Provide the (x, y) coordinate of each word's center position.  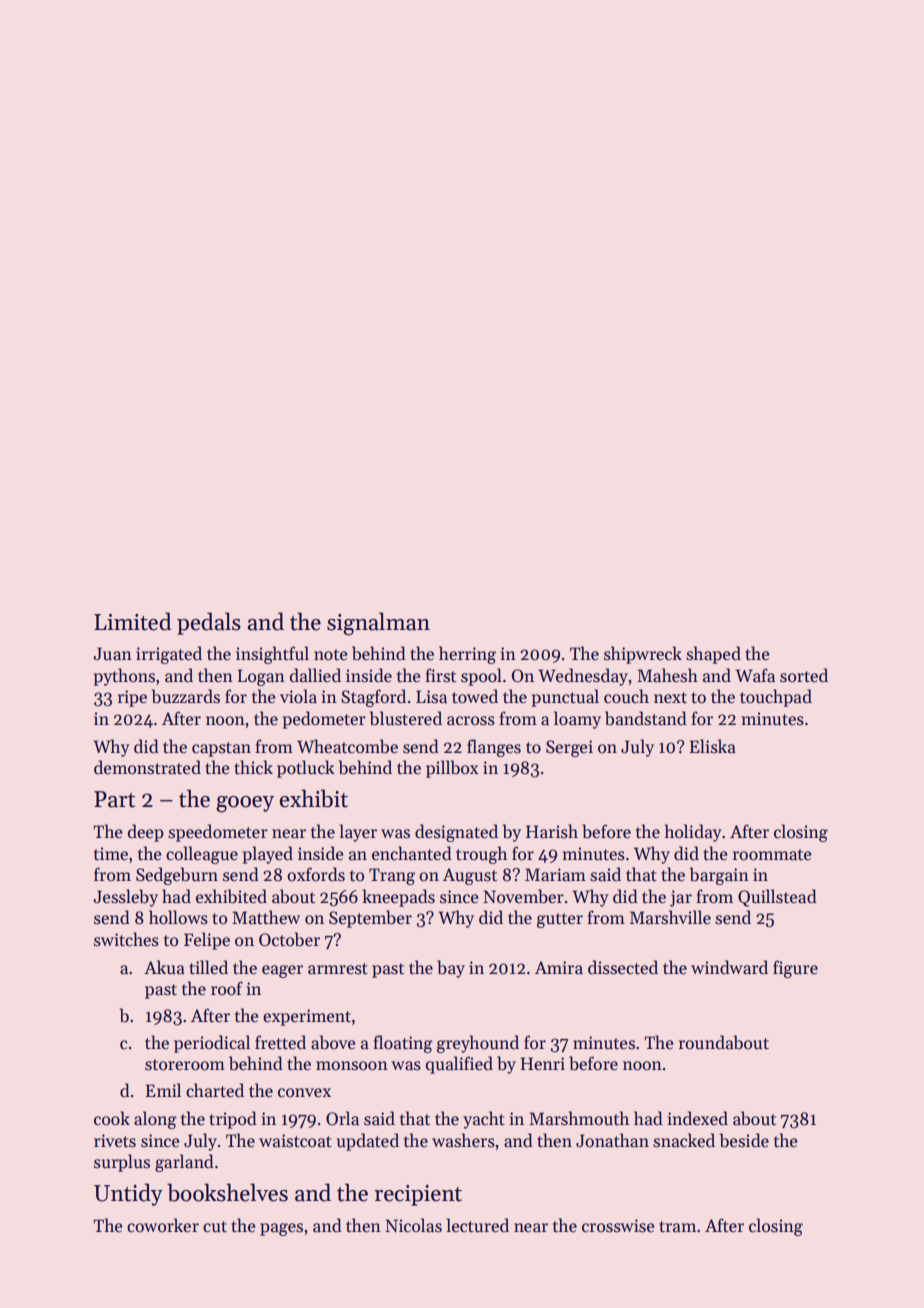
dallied (315, 675)
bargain (719, 876)
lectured (478, 1225)
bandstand (646, 718)
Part (114, 799)
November (523, 896)
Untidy (128, 1194)
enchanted (412, 853)
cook (112, 1118)
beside (744, 1140)
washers (463, 1140)
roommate (772, 855)
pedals (209, 623)
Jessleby (125, 898)
